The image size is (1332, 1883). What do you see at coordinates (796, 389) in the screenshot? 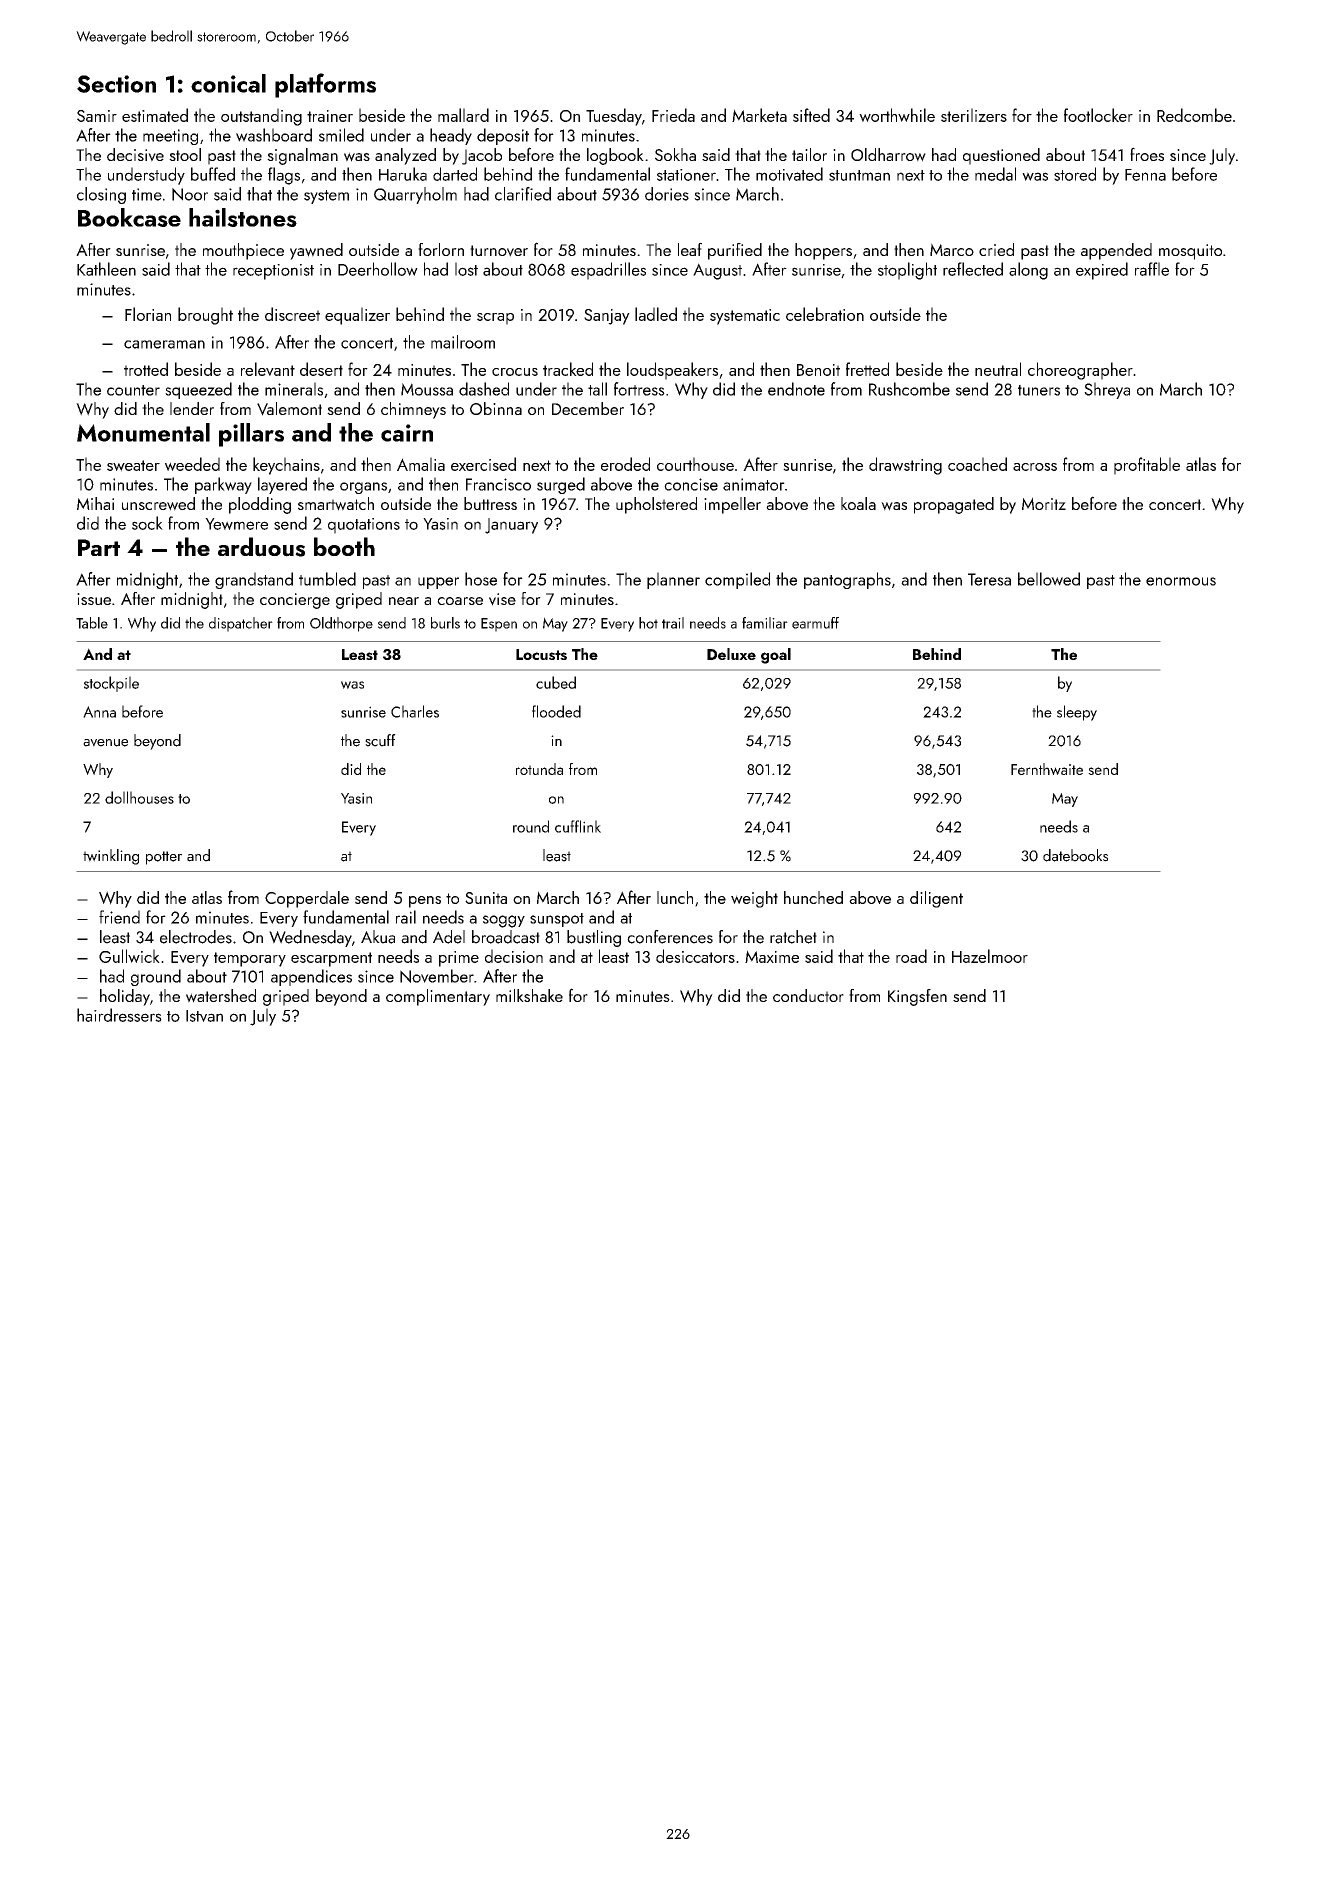
I see `endnote` at bounding box center [796, 389].
